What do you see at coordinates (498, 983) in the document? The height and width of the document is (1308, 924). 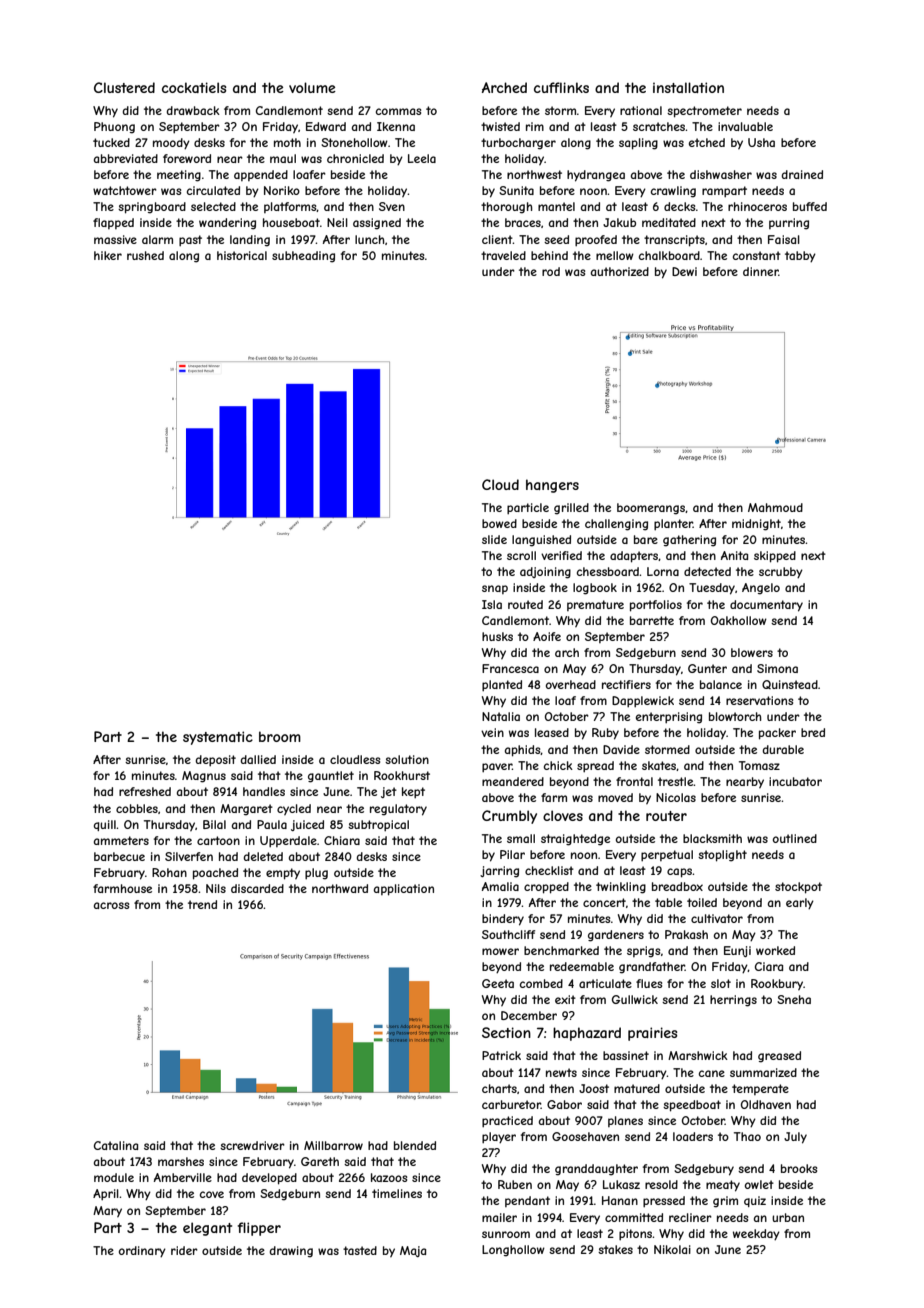 I see `Geeta` at bounding box center [498, 983].
